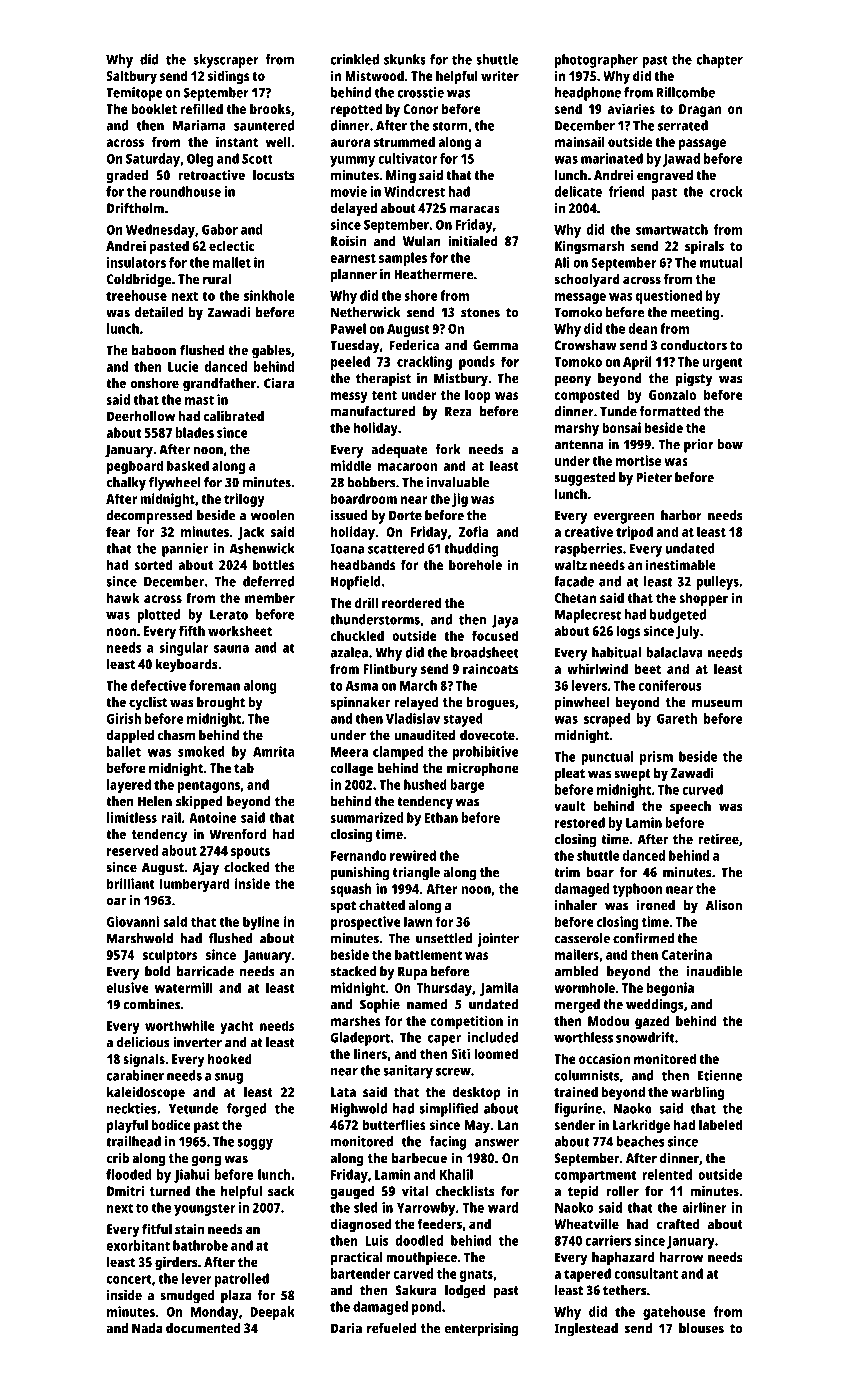  I want to click on delayed, so click(353, 210).
